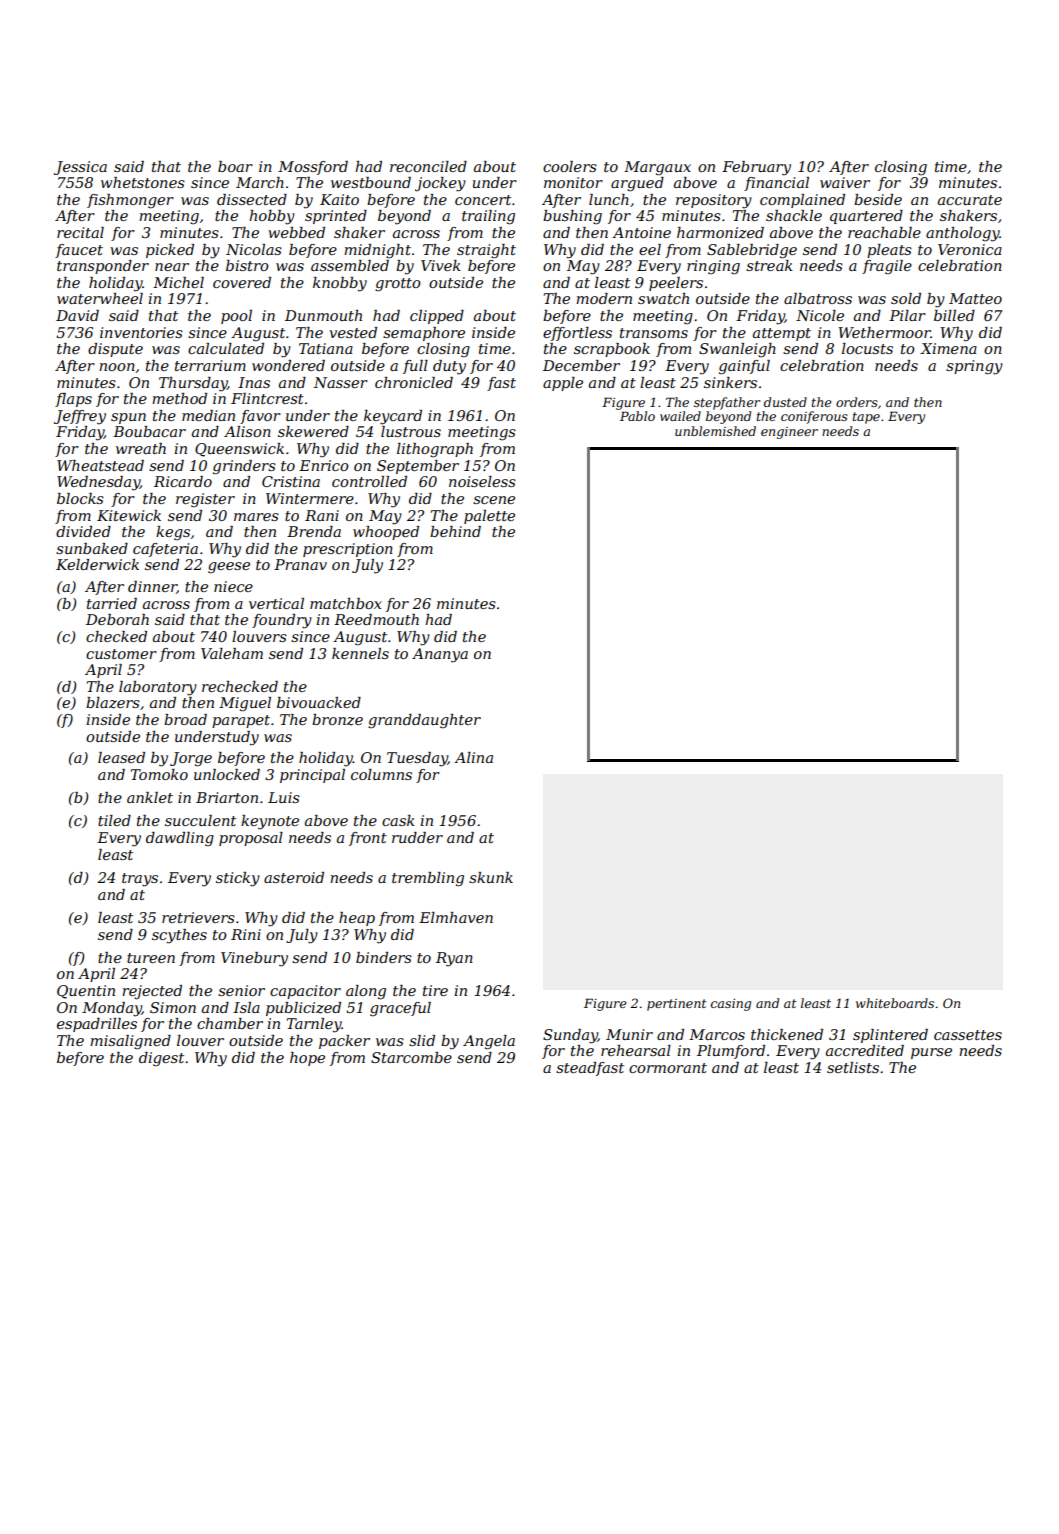 This document has height=1534, width=1059. What do you see at coordinates (121, 654) in the document?
I see `customer` at bounding box center [121, 654].
